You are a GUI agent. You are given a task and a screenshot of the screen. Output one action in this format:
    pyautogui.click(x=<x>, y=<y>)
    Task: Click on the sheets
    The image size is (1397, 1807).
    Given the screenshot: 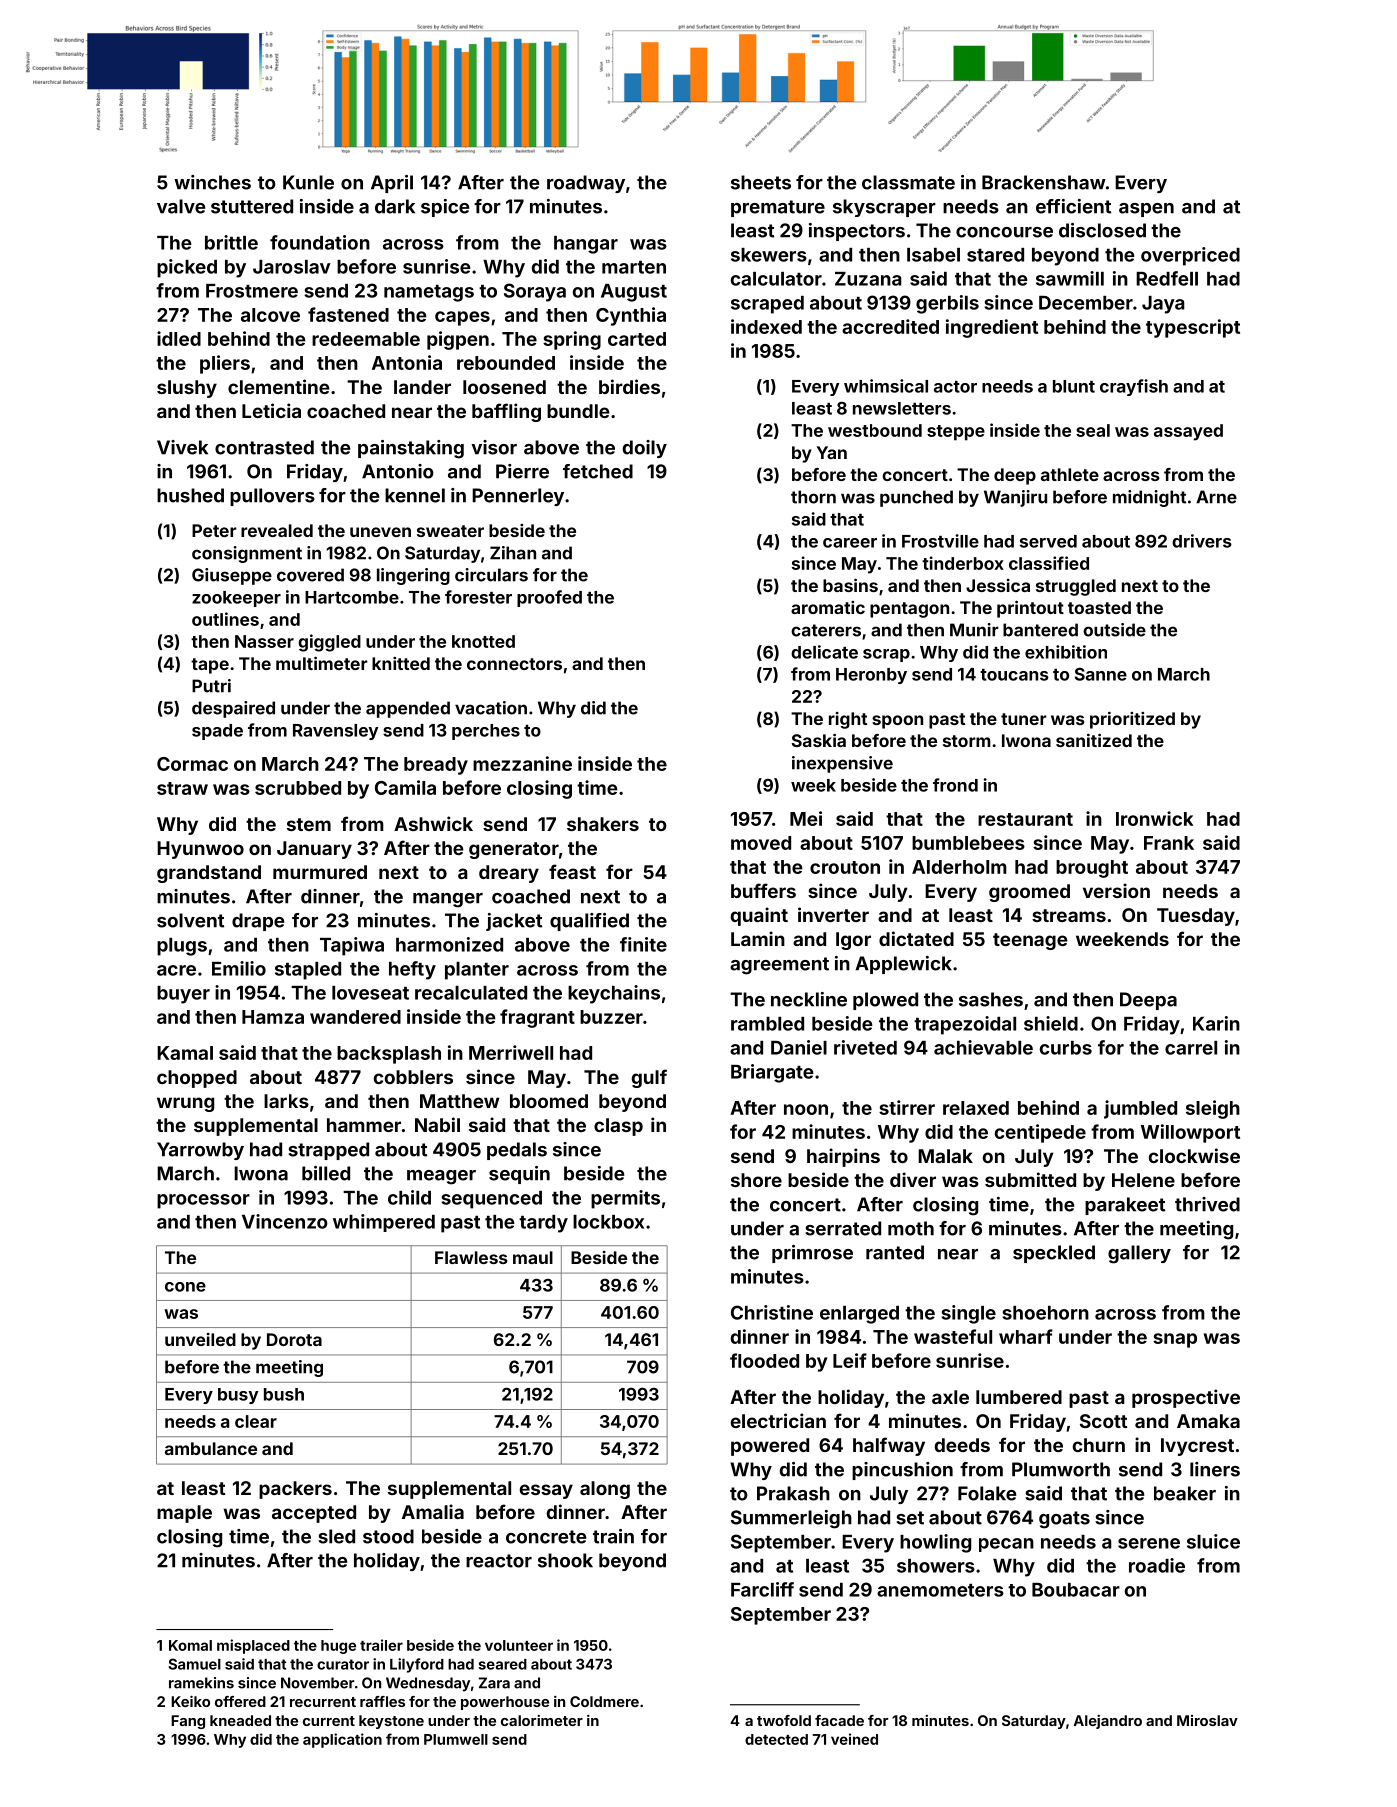 What is the action you would take?
    pyautogui.click(x=761, y=182)
